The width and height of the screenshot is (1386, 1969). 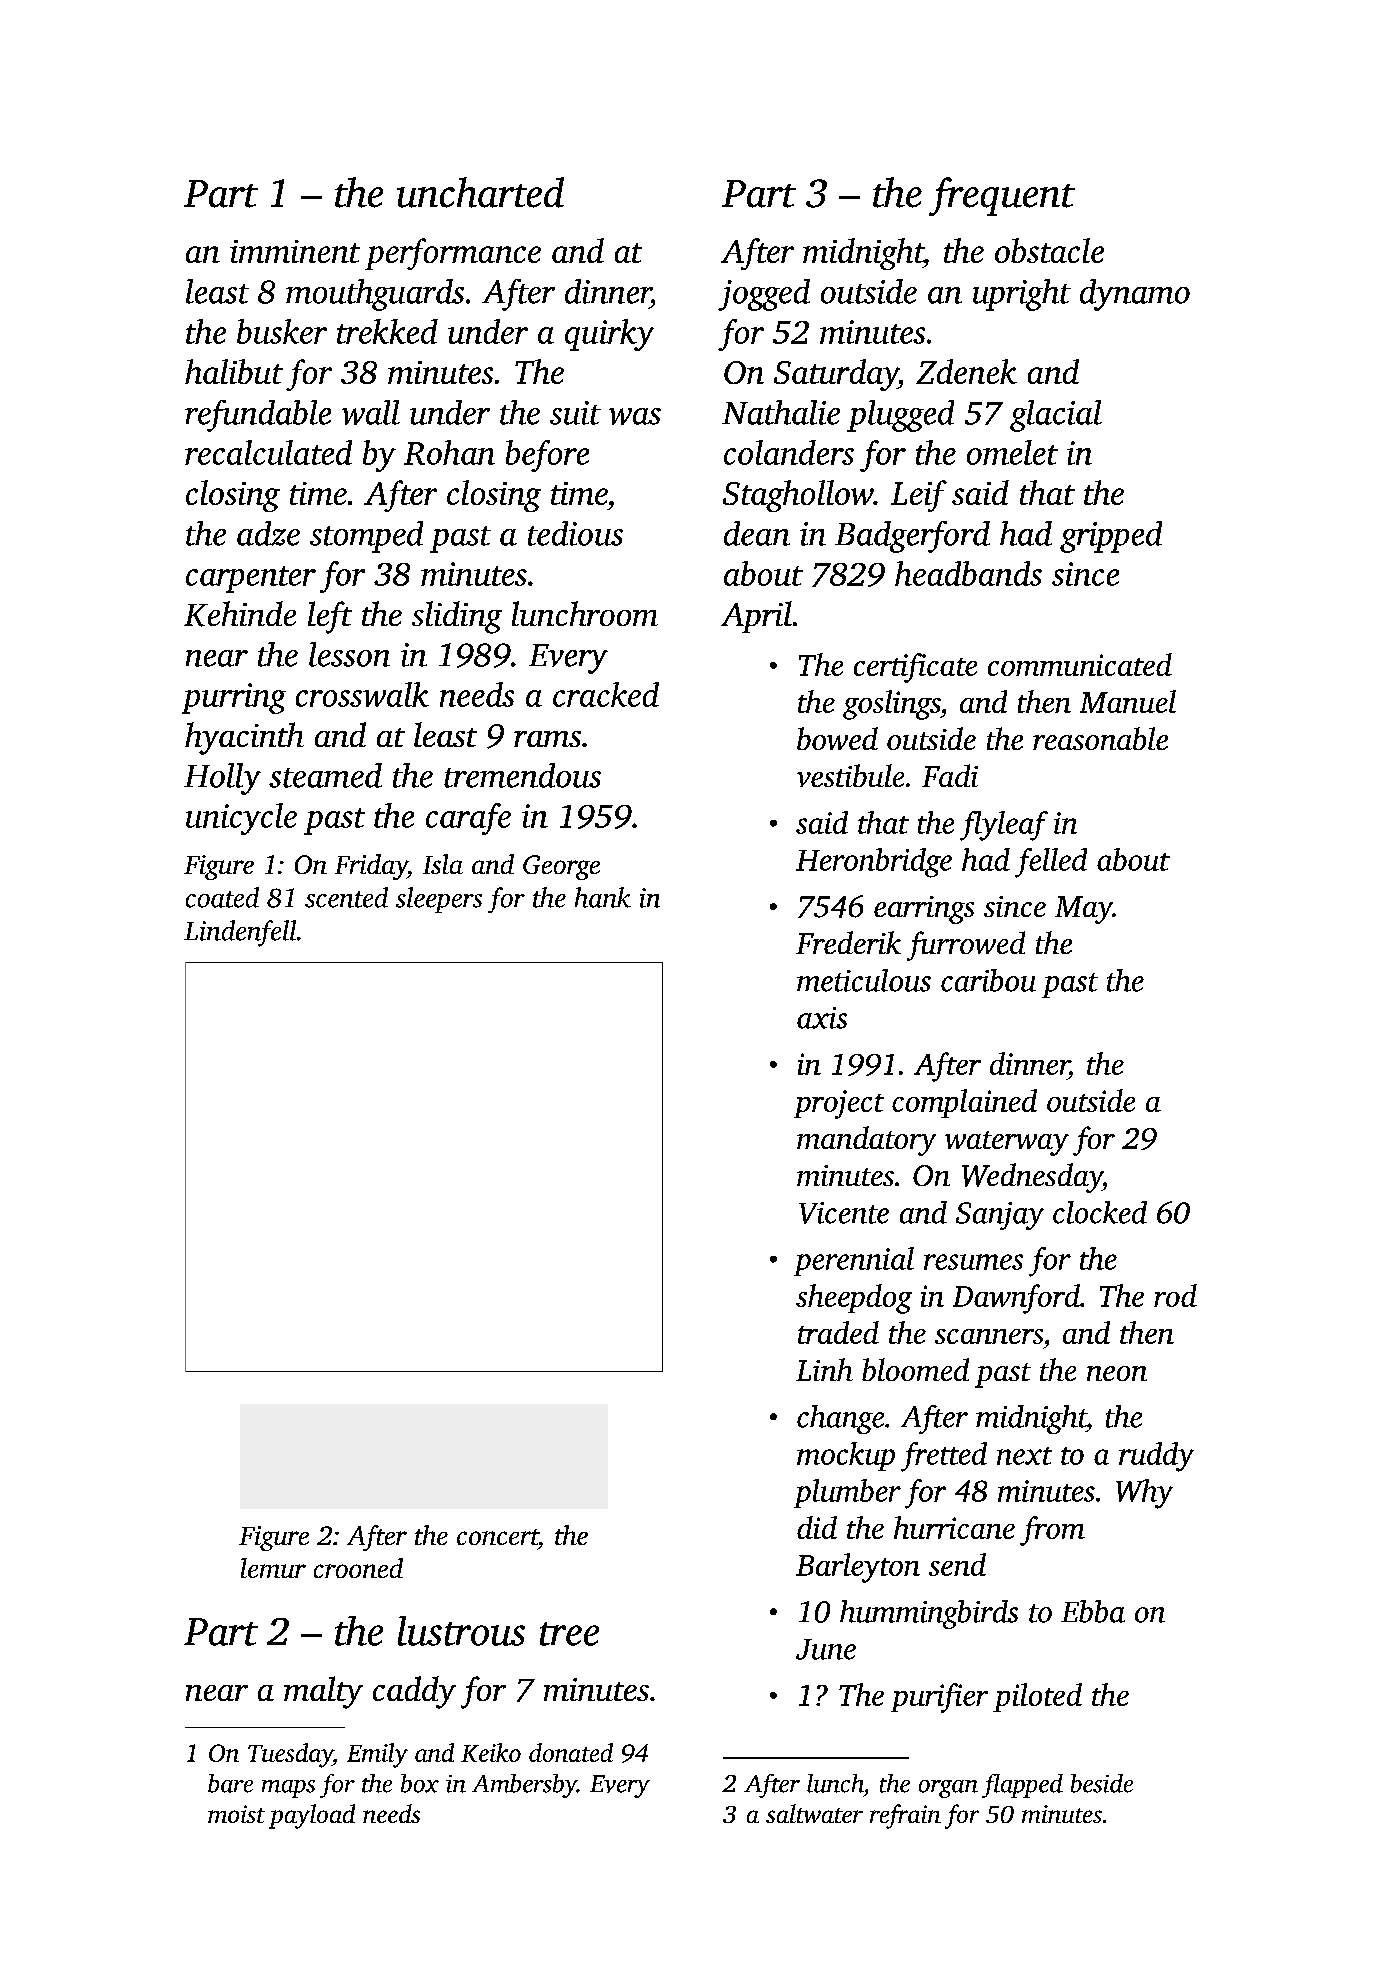 What do you see at coordinates (273, 1568) in the screenshot?
I see `lemur` at bounding box center [273, 1568].
